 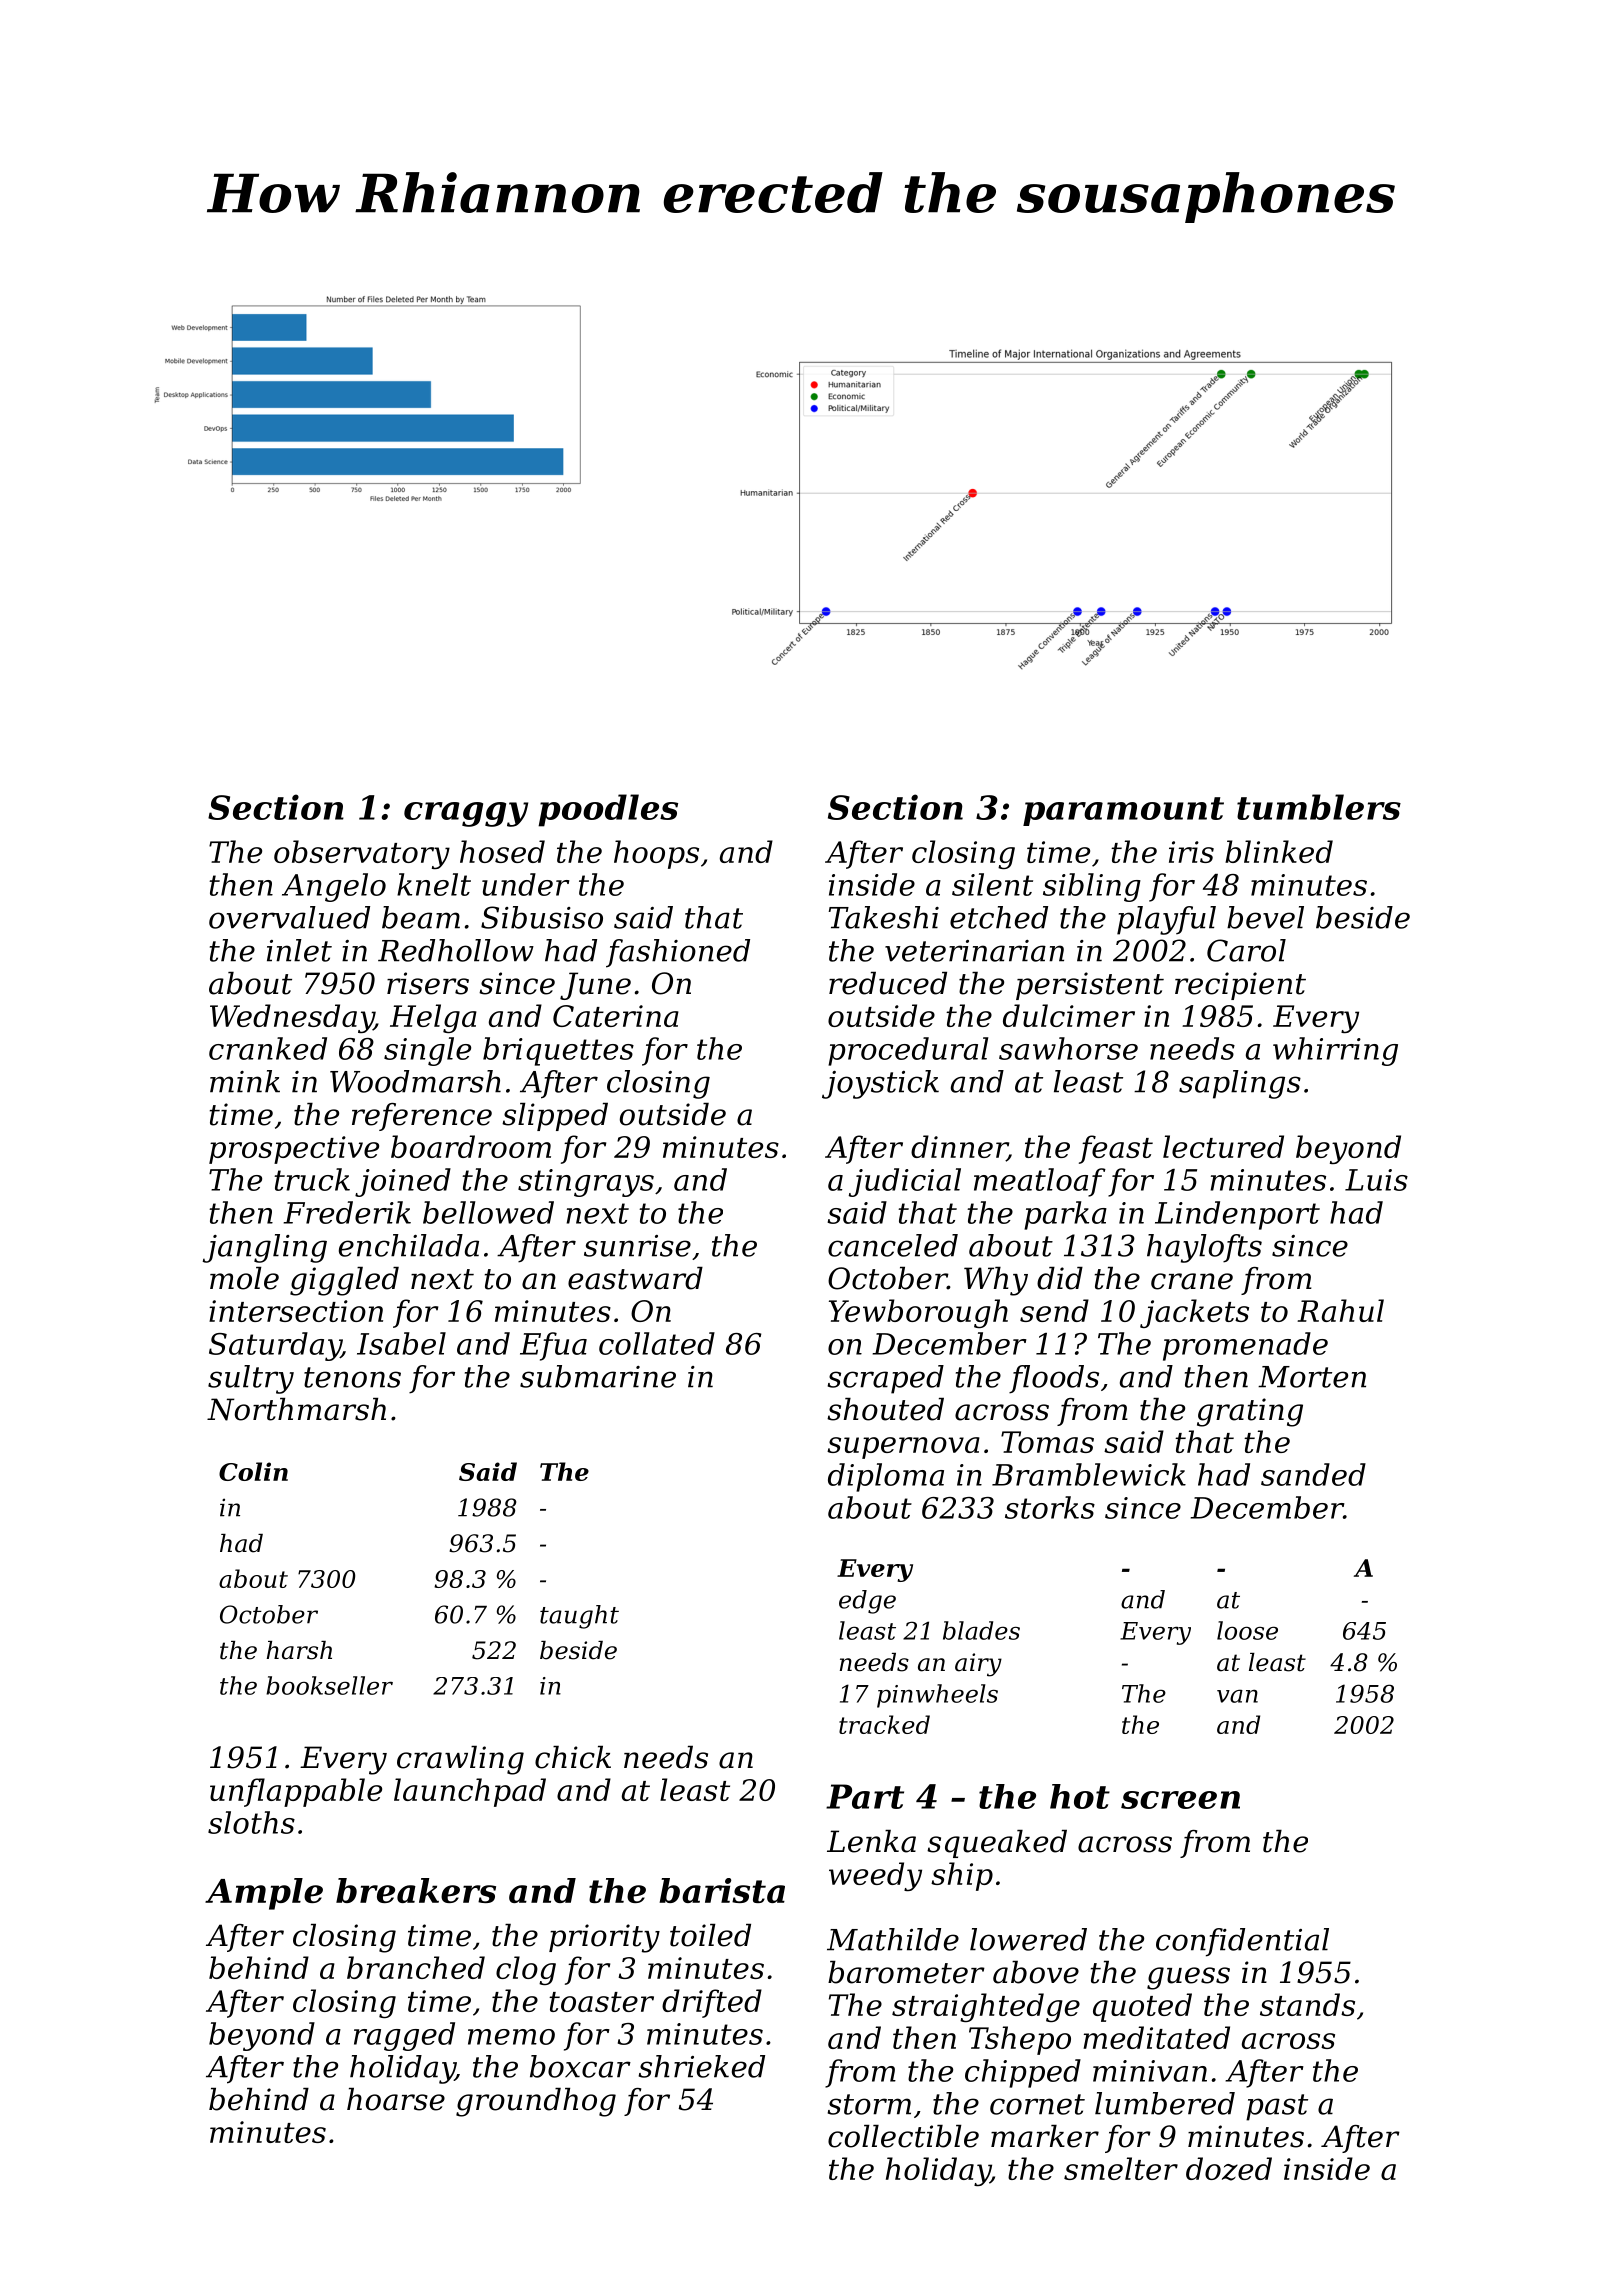 What do you see at coordinates (1245, 1346) in the screenshot?
I see `promenade` at bounding box center [1245, 1346].
